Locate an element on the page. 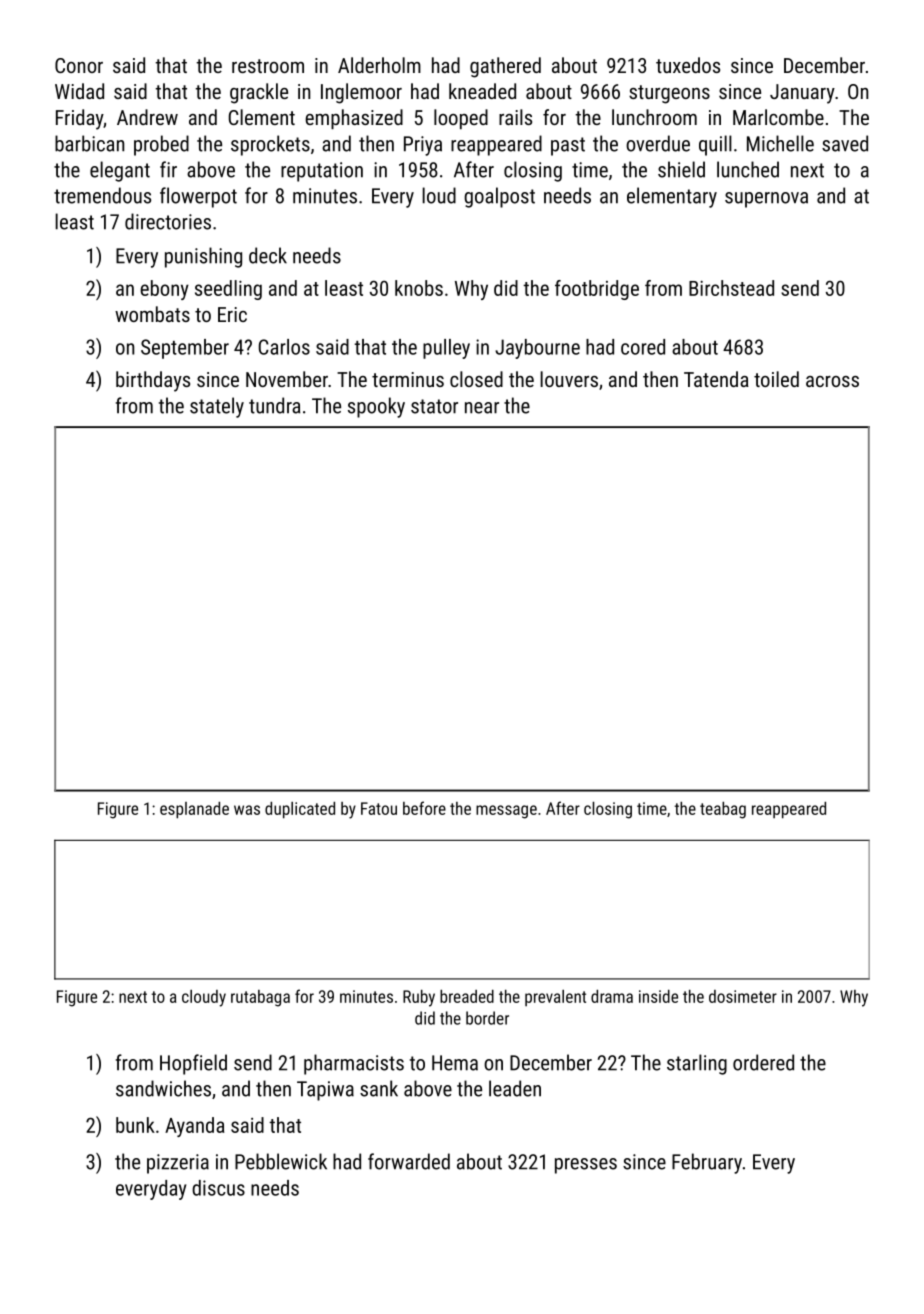  rutabaga is located at coordinates (260, 998).
